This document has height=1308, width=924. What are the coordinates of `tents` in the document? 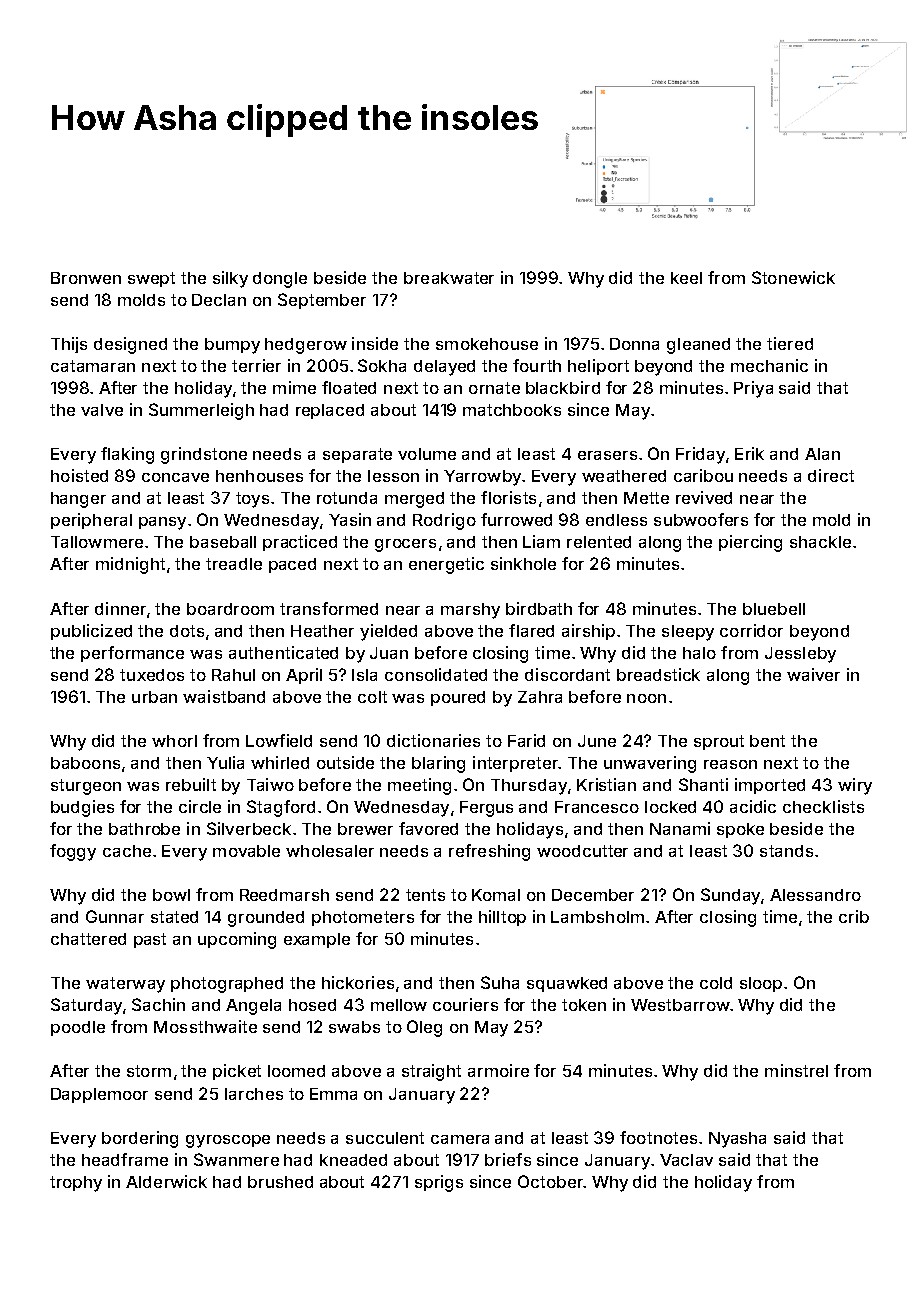 It's located at (425, 895).
